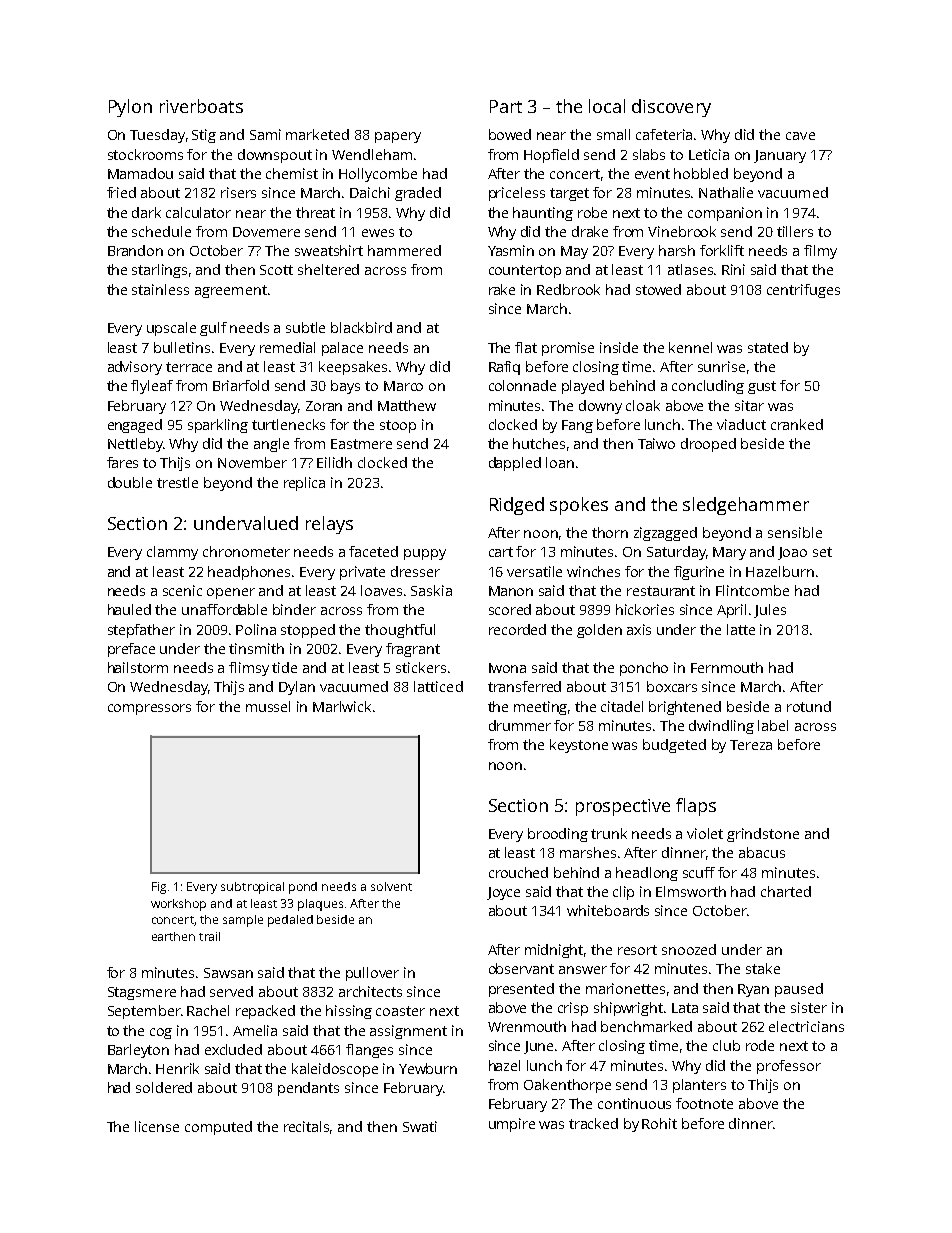  What do you see at coordinates (164, 1087) in the screenshot?
I see `soldered` at bounding box center [164, 1087].
